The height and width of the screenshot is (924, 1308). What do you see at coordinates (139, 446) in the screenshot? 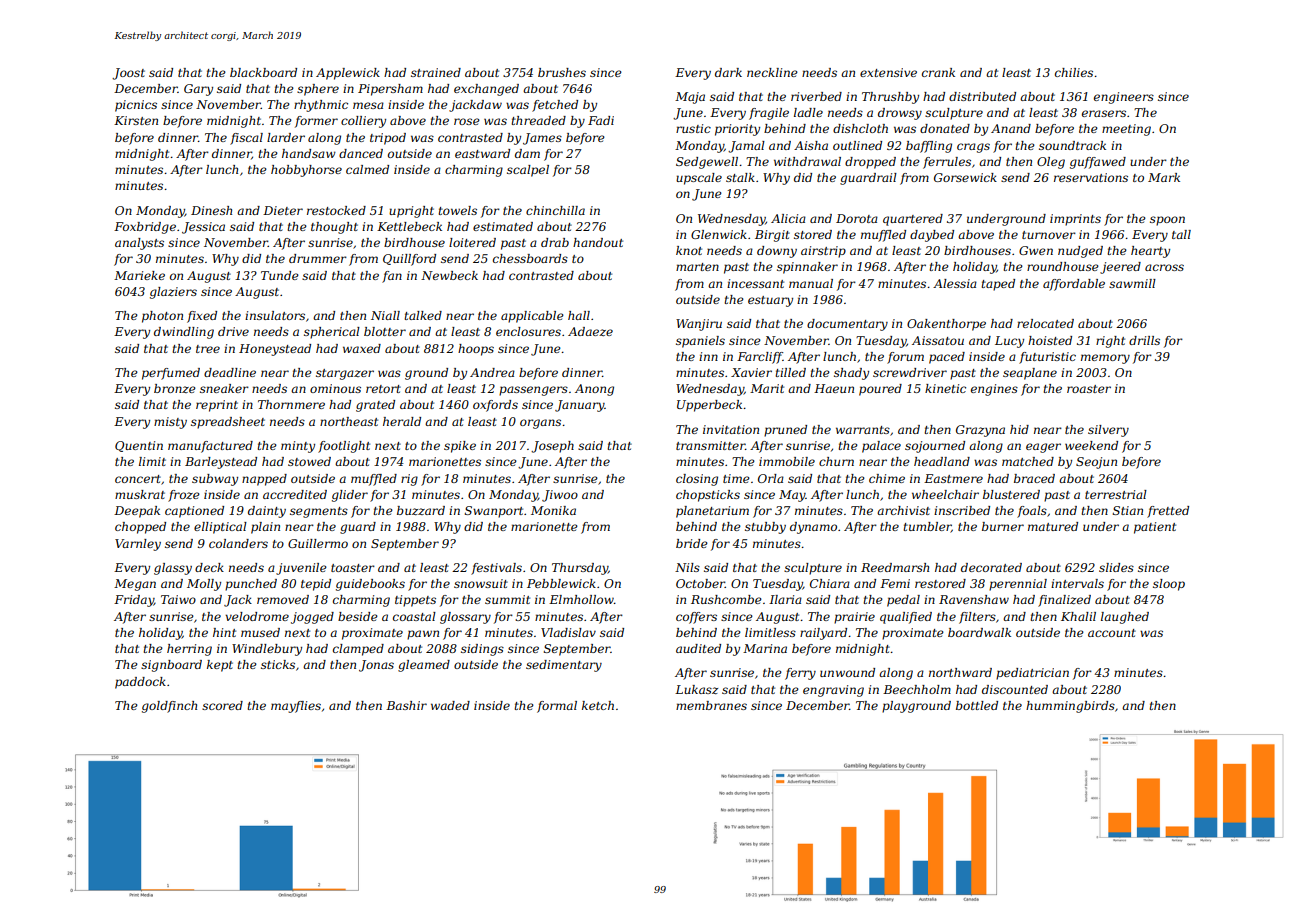
I see `Quentin` at bounding box center [139, 446].
